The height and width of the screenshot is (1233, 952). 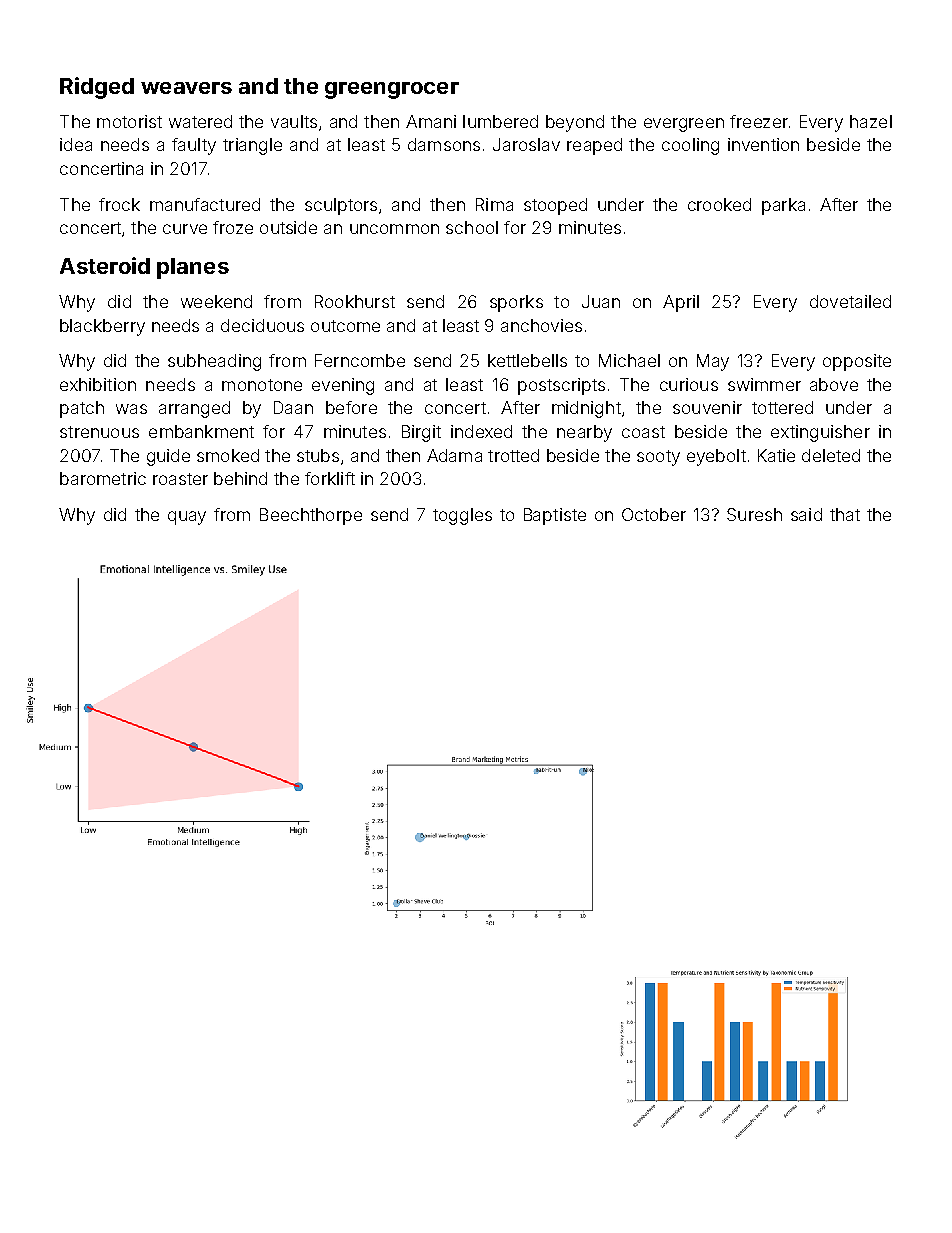 What do you see at coordinates (187, 518) in the screenshot?
I see `quay` at bounding box center [187, 518].
